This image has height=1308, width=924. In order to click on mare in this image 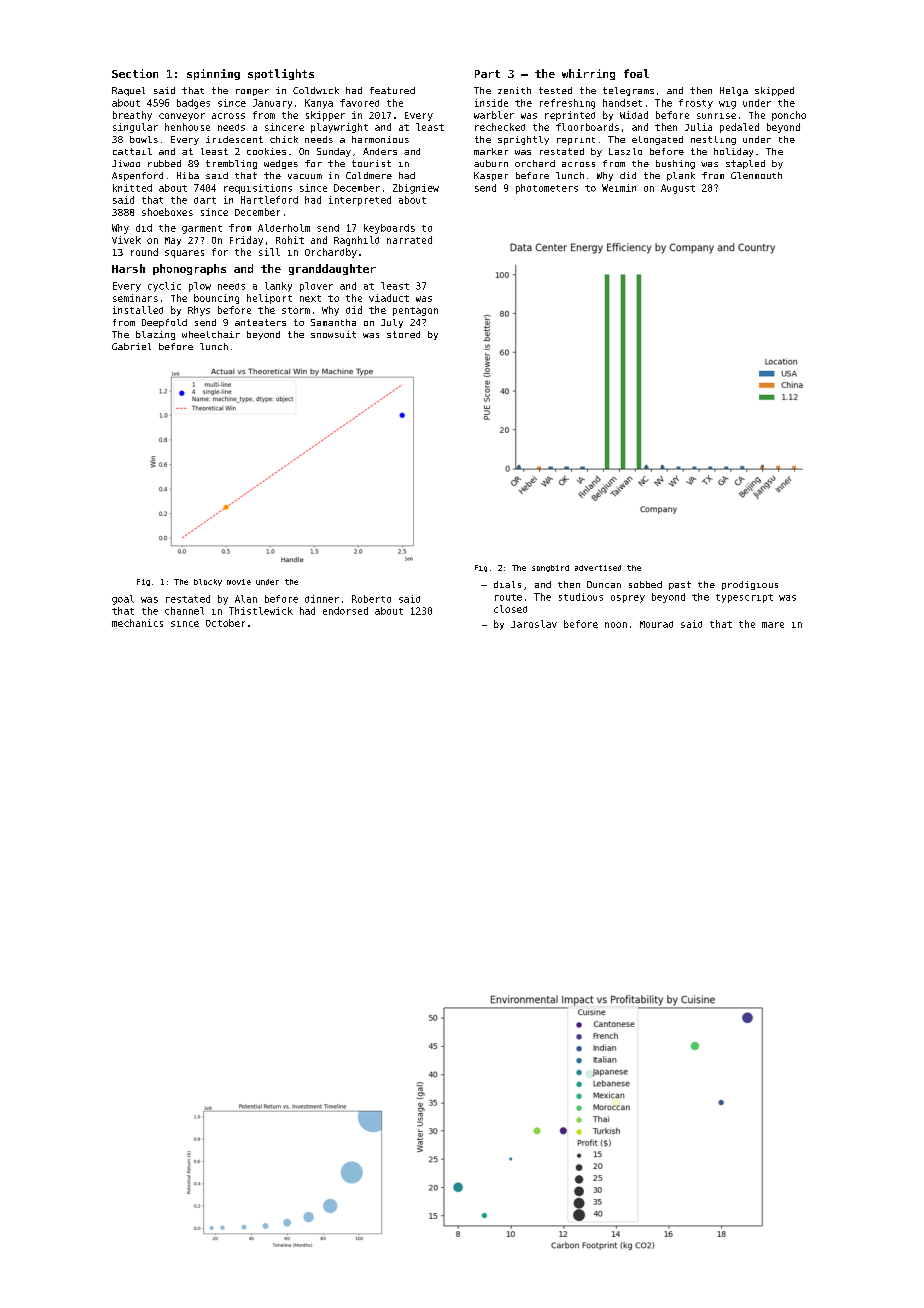, I will do `click(773, 625)`.
